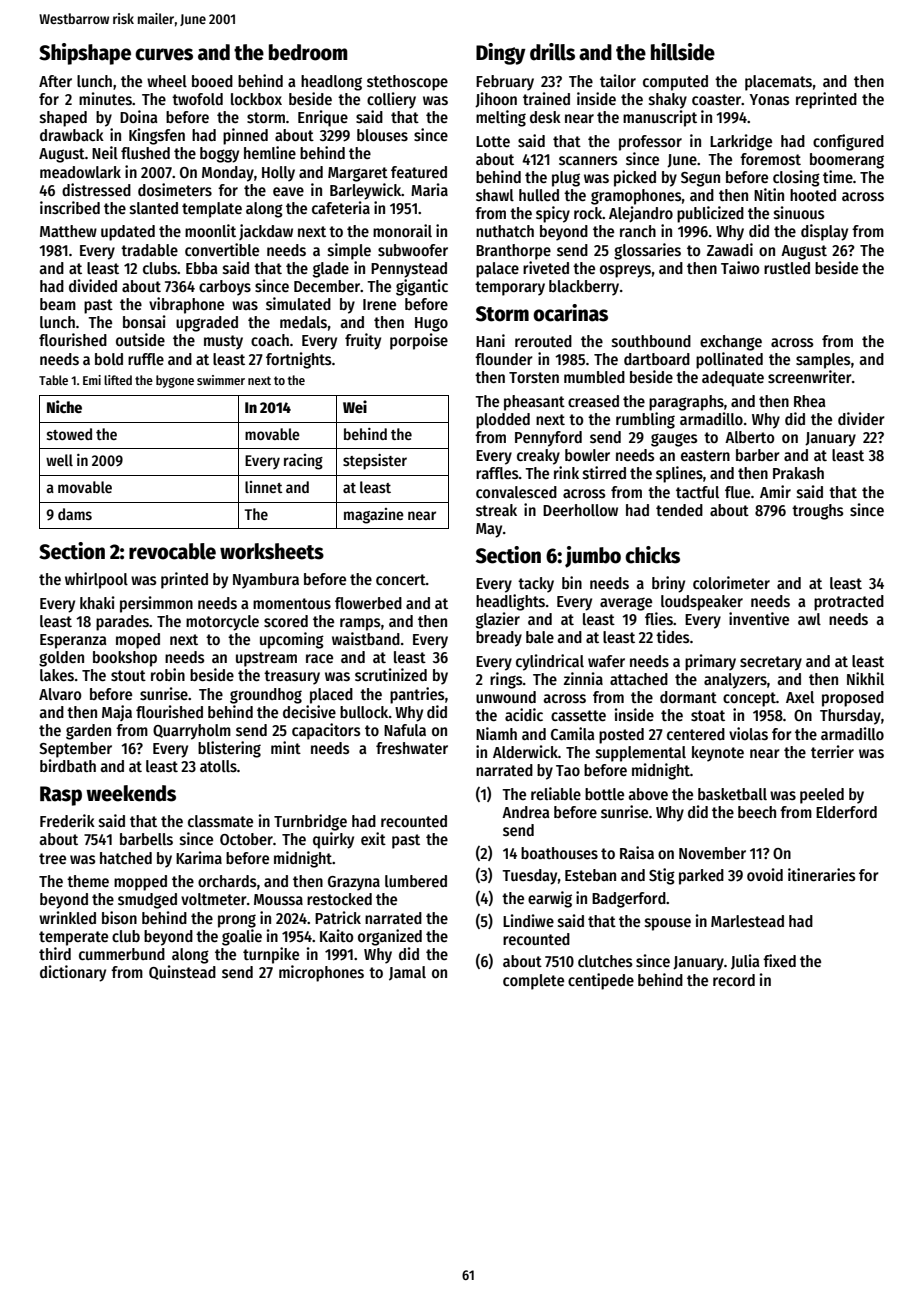 The height and width of the image is (1308, 924). I want to click on Doina, so click(138, 116).
